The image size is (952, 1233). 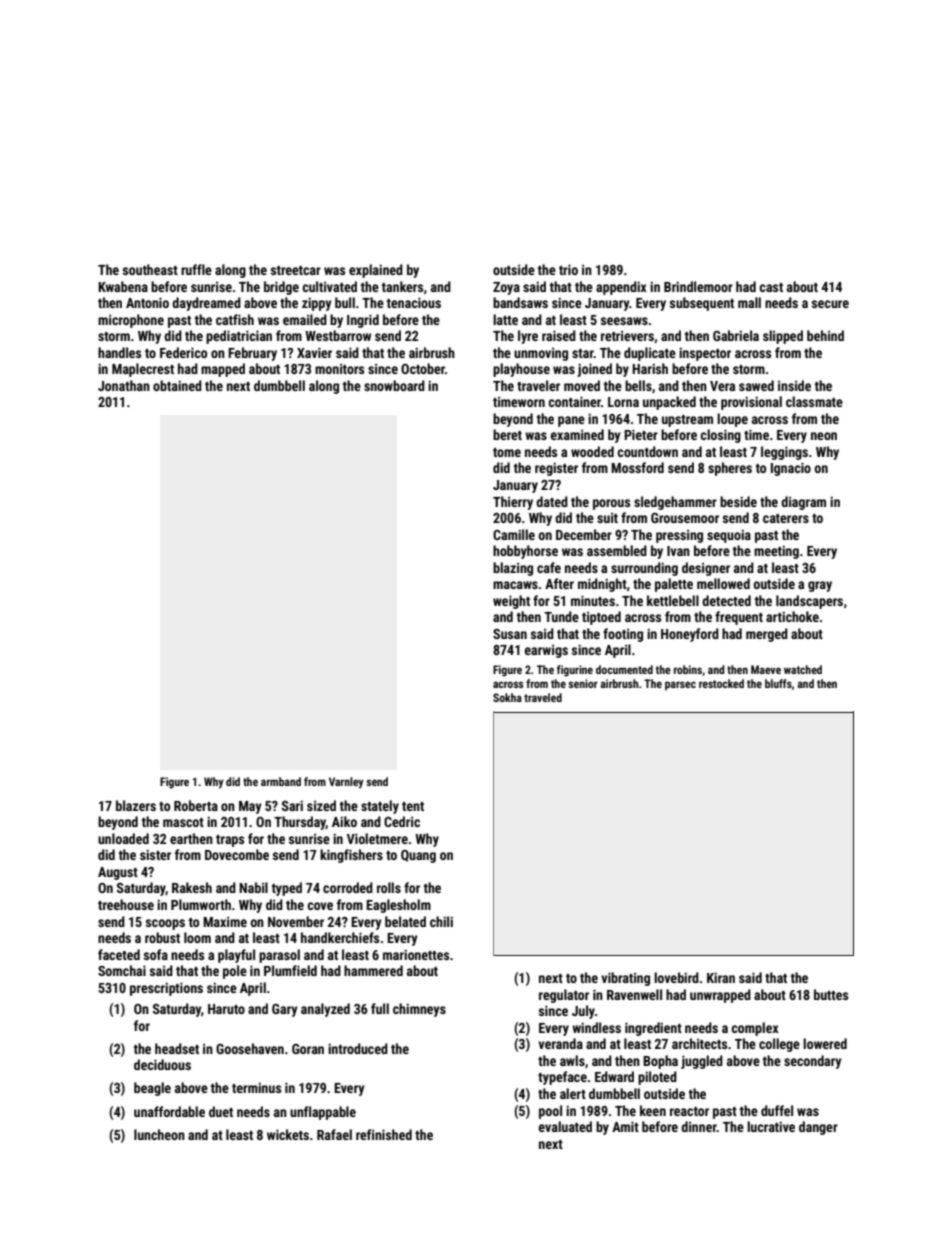 What do you see at coordinates (568, 269) in the screenshot?
I see `trio` at bounding box center [568, 269].
